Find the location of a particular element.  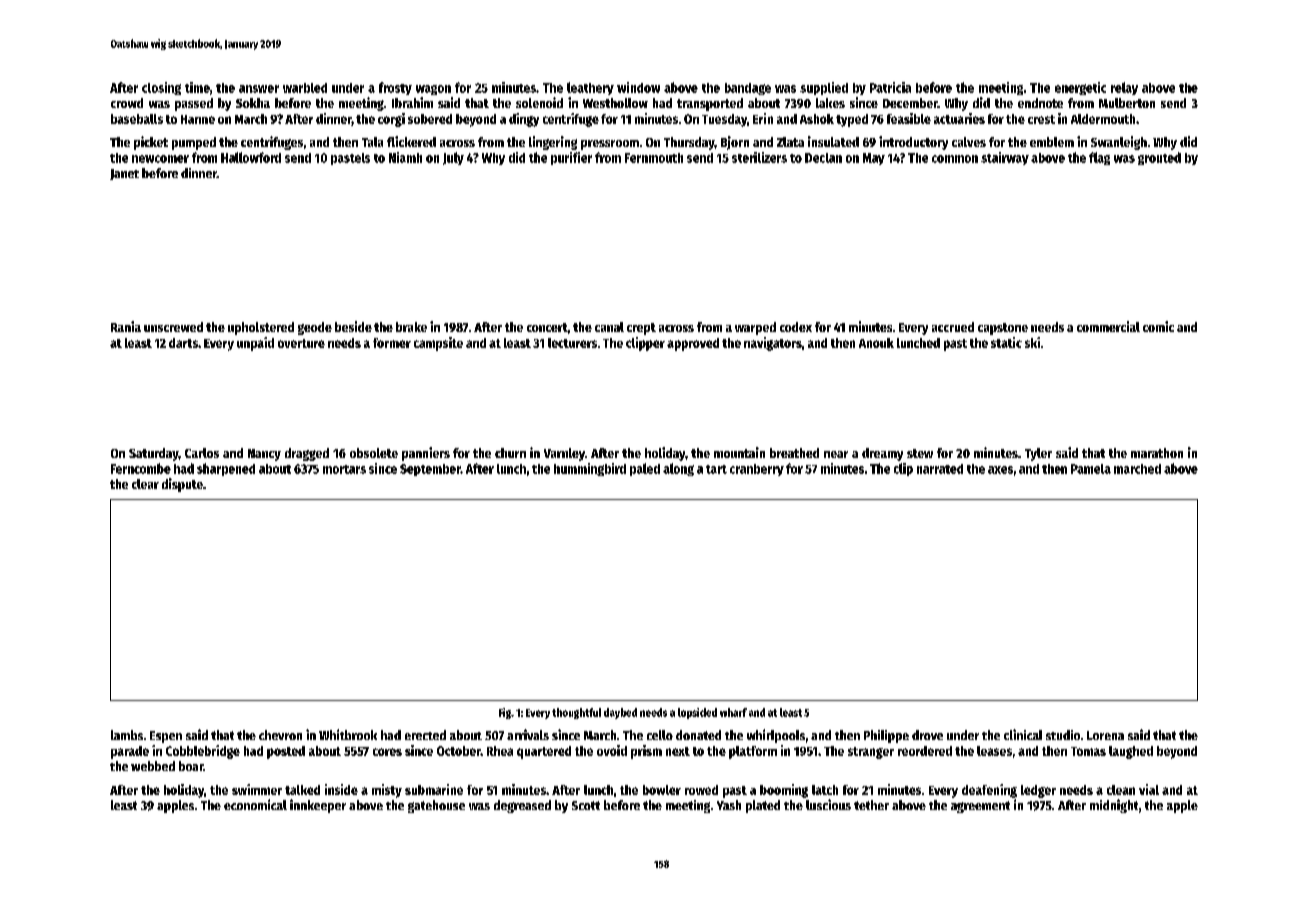

Fig is located at coordinates (505, 713).
